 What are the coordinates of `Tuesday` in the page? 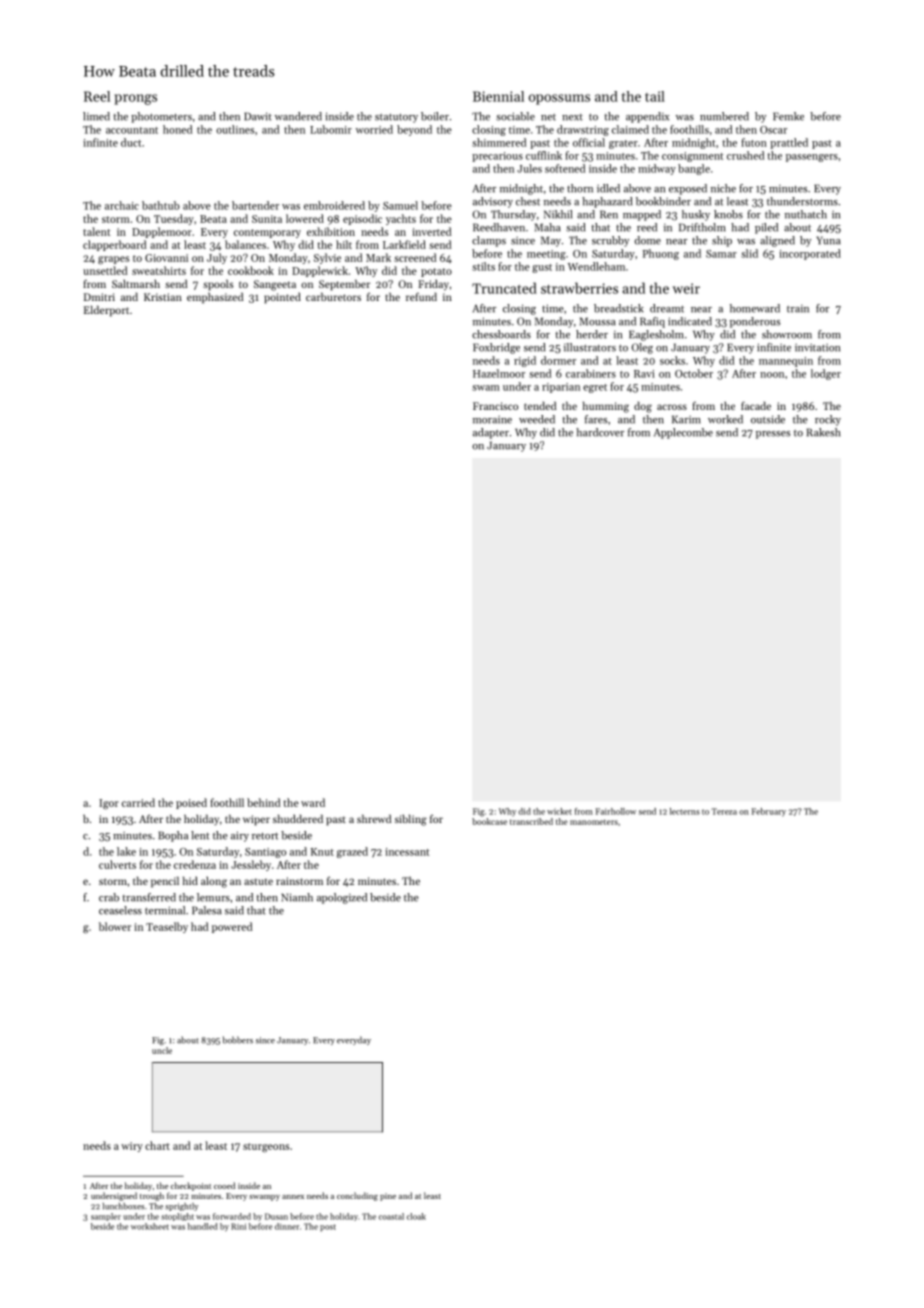 It's located at (174, 219).
